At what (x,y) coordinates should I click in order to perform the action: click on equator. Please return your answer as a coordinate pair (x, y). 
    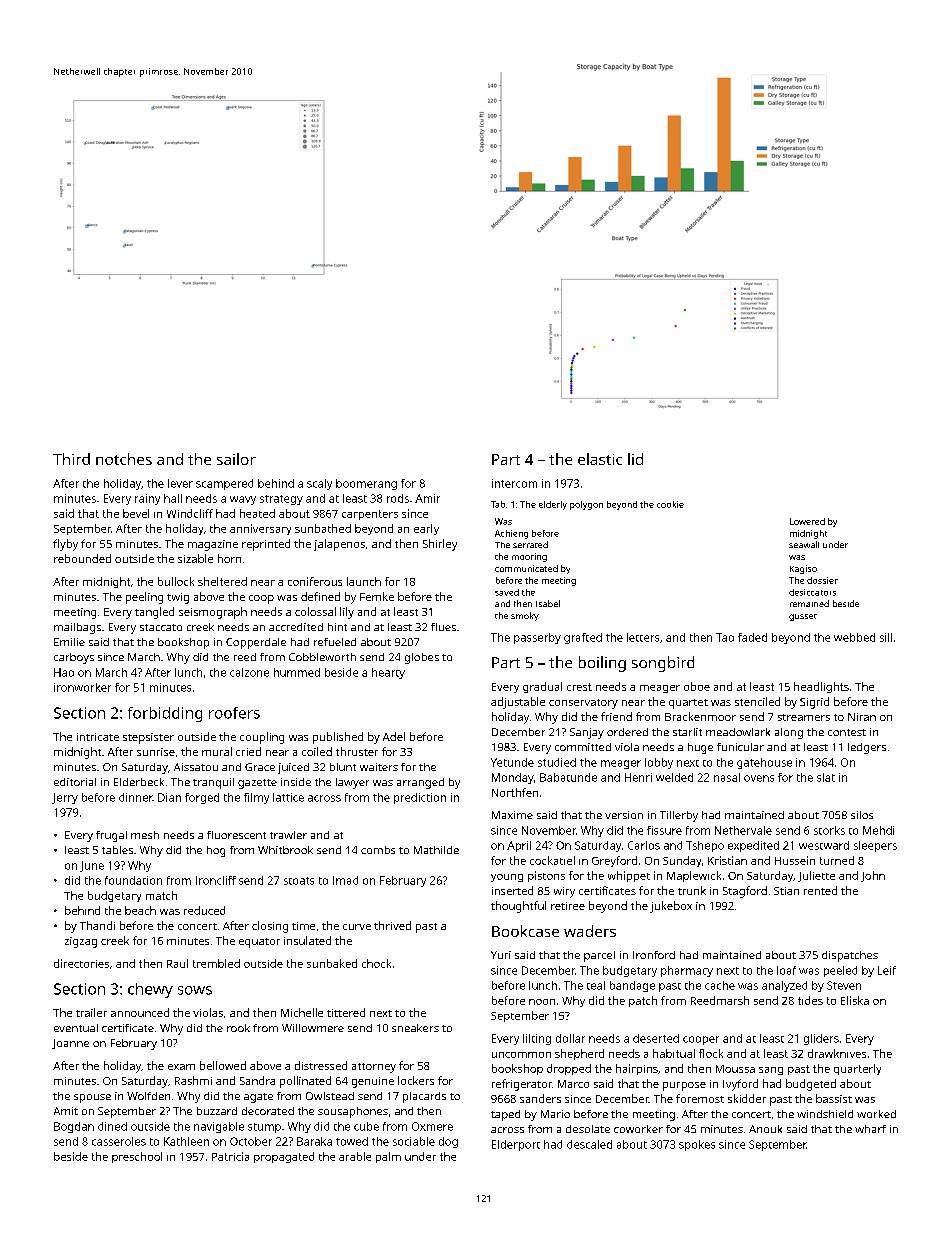
    Looking at the image, I should click on (259, 943).
